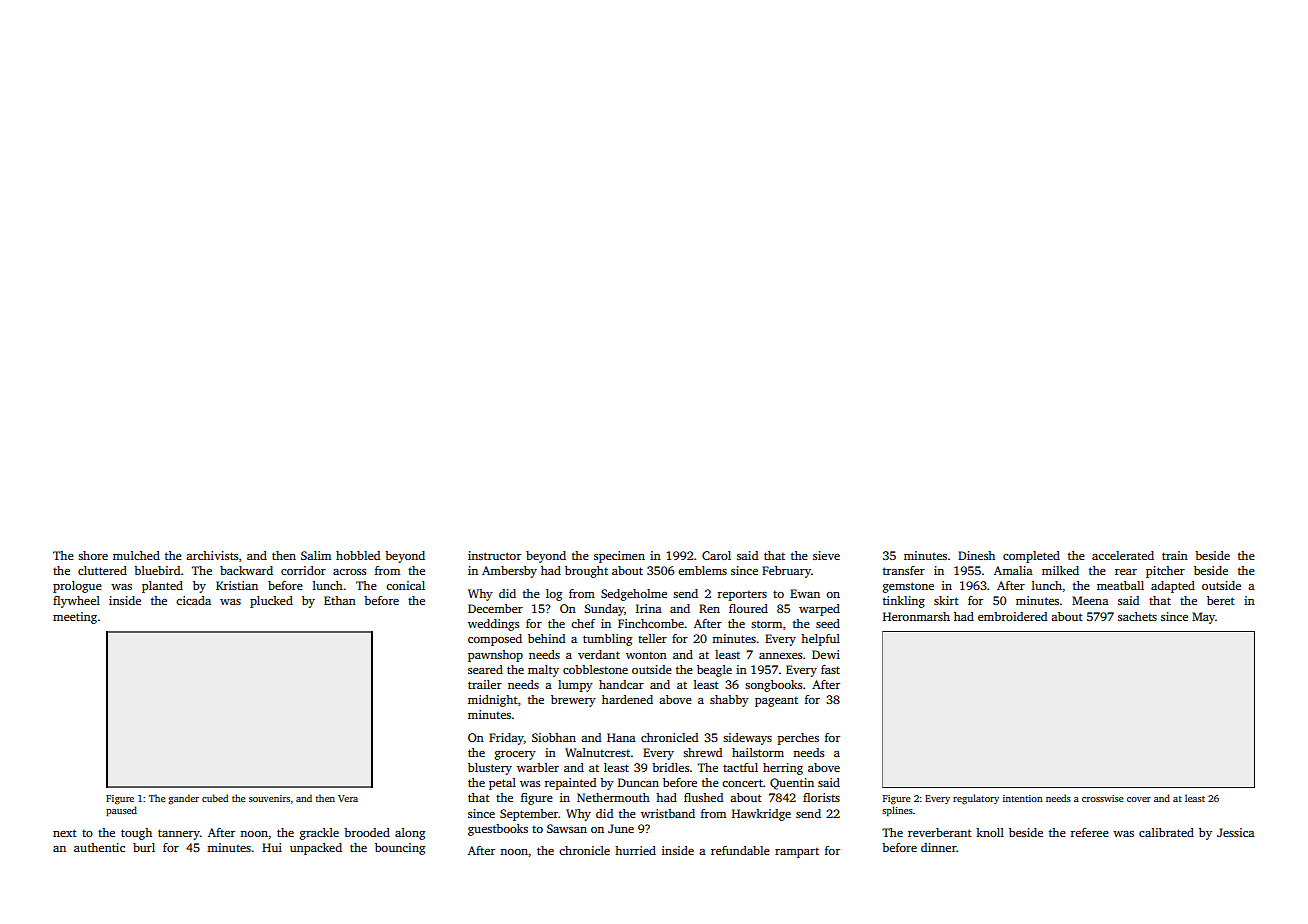 The height and width of the screenshot is (924, 1308). Describe the element at coordinates (494, 555) in the screenshot. I see `instructor` at that location.
